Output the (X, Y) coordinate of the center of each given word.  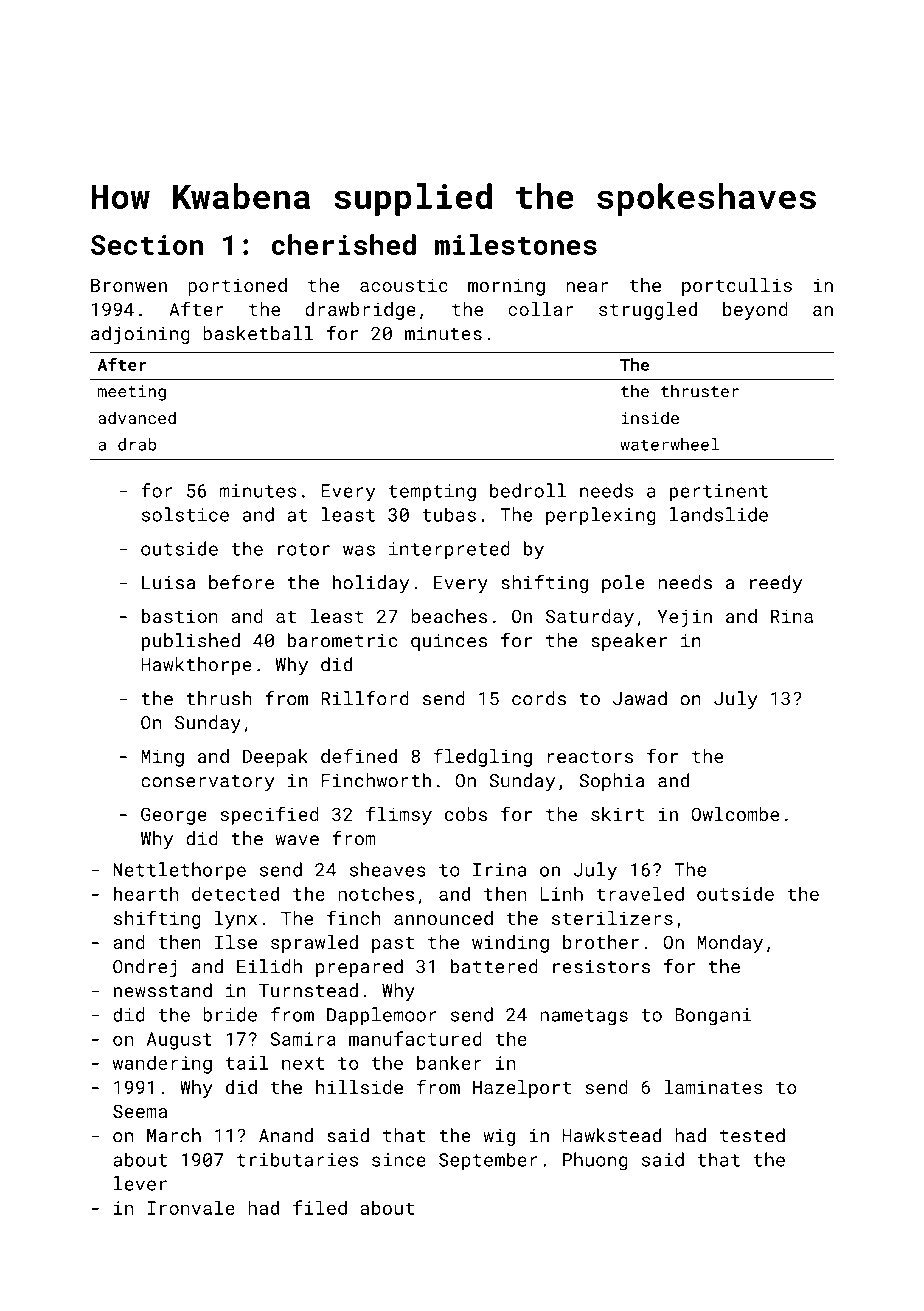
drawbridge (360, 311)
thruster (700, 391)
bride (230, 1014)
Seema (140, 1111)
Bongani (713, 1017)
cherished (344, 244)
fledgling (483, 757)
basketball (258, 333)
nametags (584, 1017)
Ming (162, 758)
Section (147, 244)
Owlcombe (735, 814)
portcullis (737, 287)
